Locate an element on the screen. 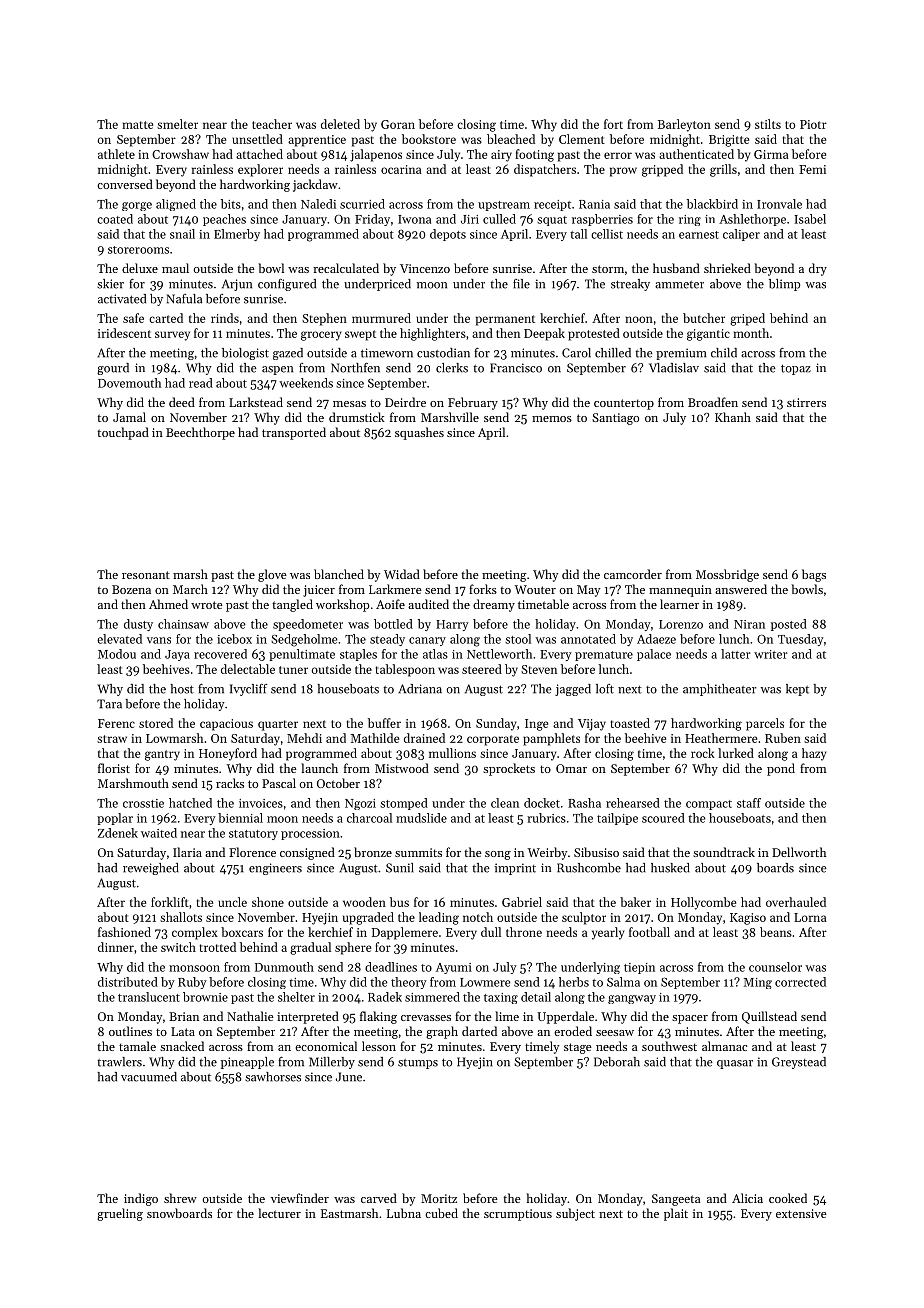 The height and width of the screenshot is (1308, 924). carved is located at coordinates (379, 1198).
